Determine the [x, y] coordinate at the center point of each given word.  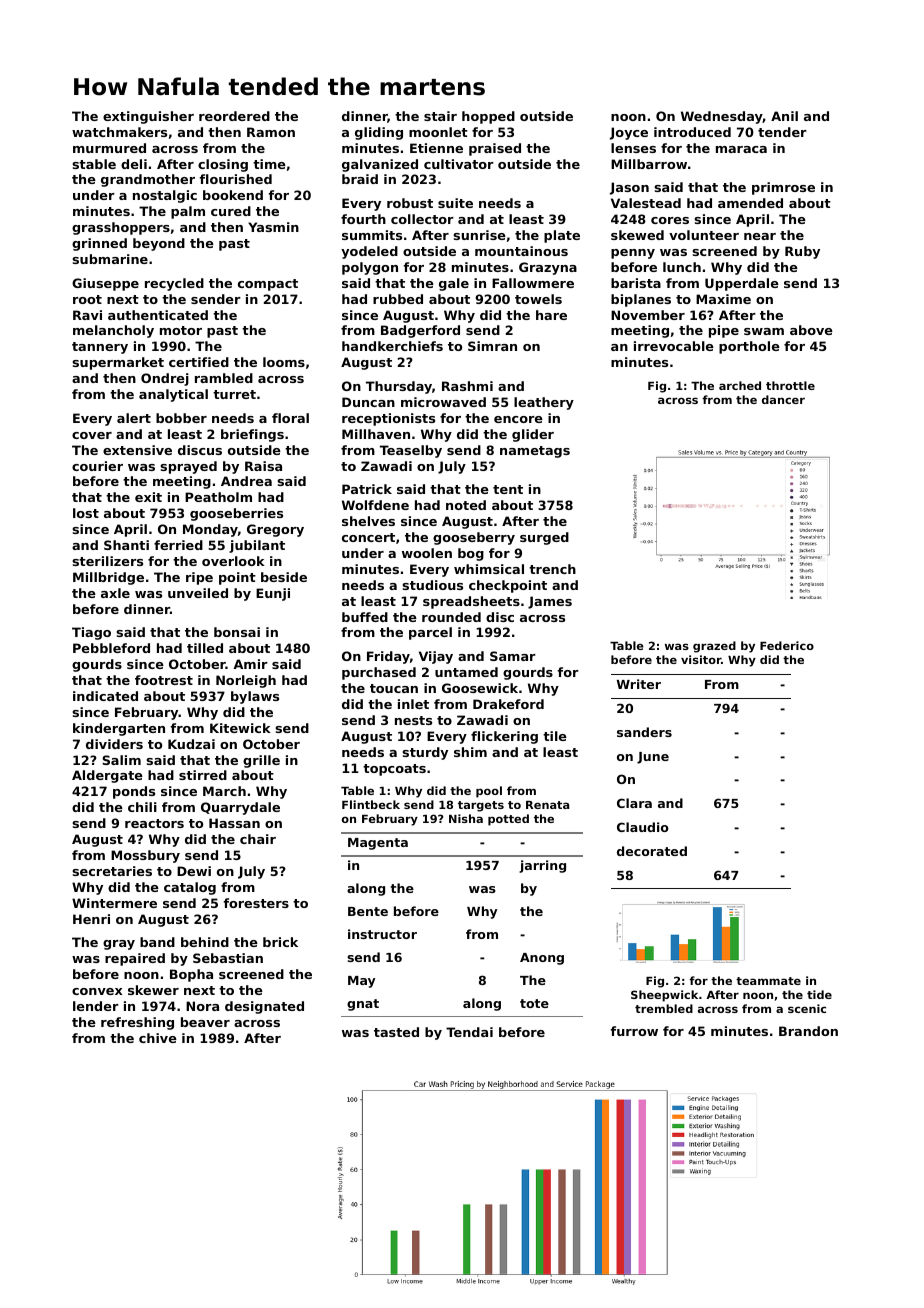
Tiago [91, 633]
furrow [634, 1031]
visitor [701, 659]
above [811, 330]
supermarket [118, 363]
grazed [714, 647]
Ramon [271, 132]
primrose [783, 188]
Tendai [469, 1032]
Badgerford [420, 331]
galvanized [380, 165]
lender [96, 1006]
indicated [105, 696]
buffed [365, 617]
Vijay [436, 657]
